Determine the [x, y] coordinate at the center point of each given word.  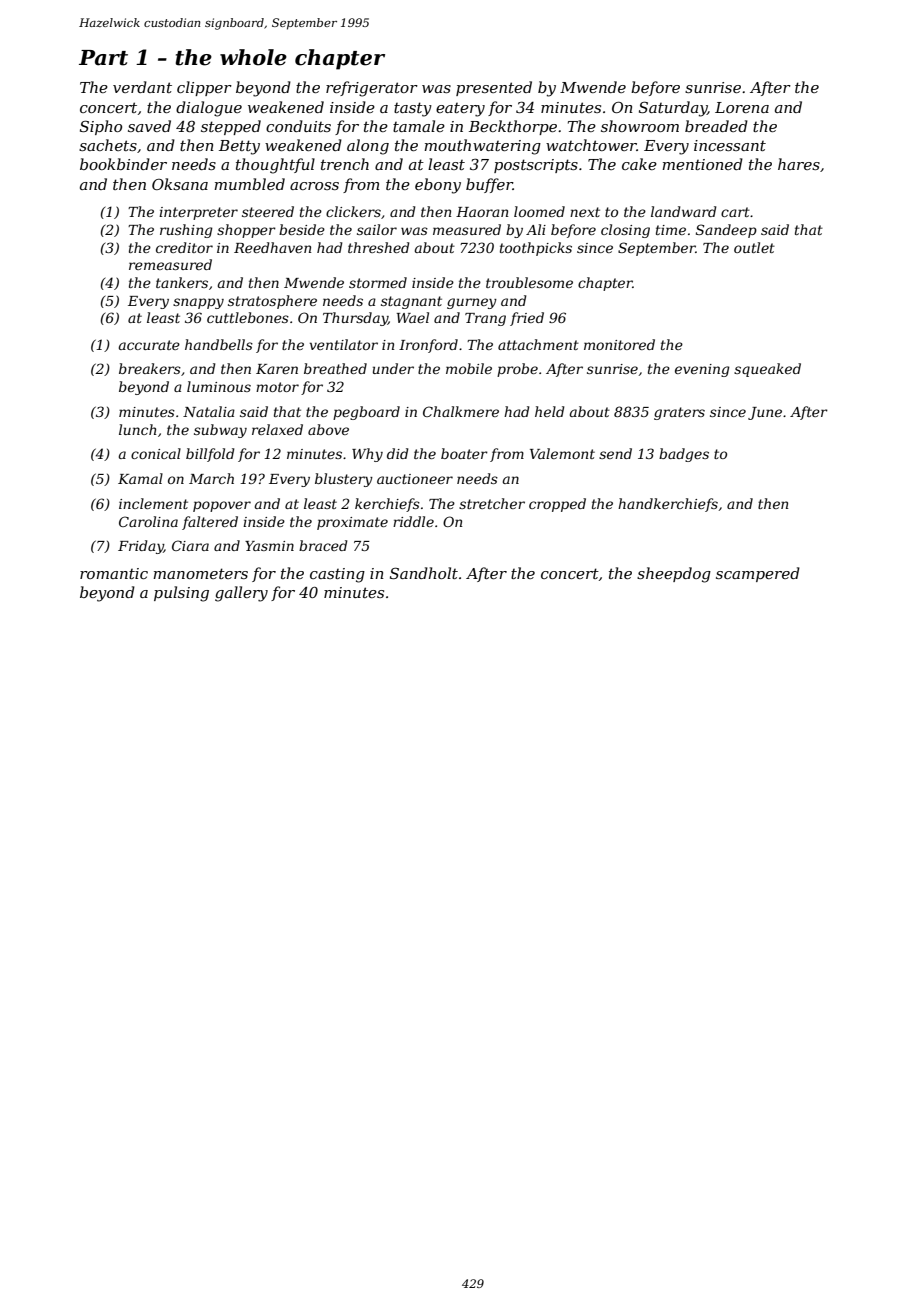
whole [253, 57]
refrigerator [372, 89]
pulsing [181, 594]
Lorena [742, 107]
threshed [378, 247]
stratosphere [272, 302]
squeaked [767, 370]
